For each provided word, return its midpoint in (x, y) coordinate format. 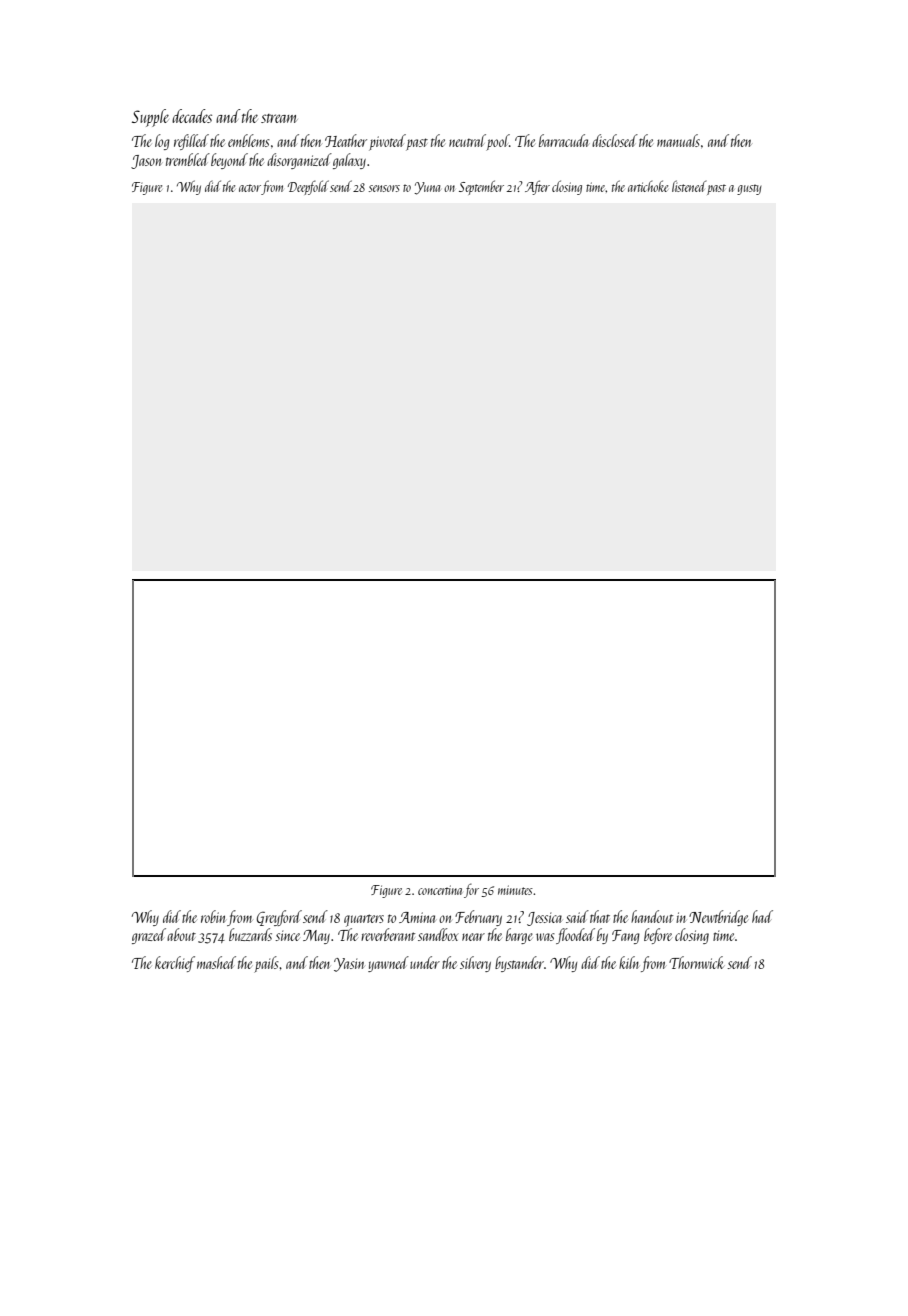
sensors (384, 188)
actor (250, 188)
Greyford (279, 918)
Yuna (427, 188)
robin (213, 916)
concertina (440, 890)
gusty (749, 189)
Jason (146, 162)
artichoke (648, 186)
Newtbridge (718, 918)
